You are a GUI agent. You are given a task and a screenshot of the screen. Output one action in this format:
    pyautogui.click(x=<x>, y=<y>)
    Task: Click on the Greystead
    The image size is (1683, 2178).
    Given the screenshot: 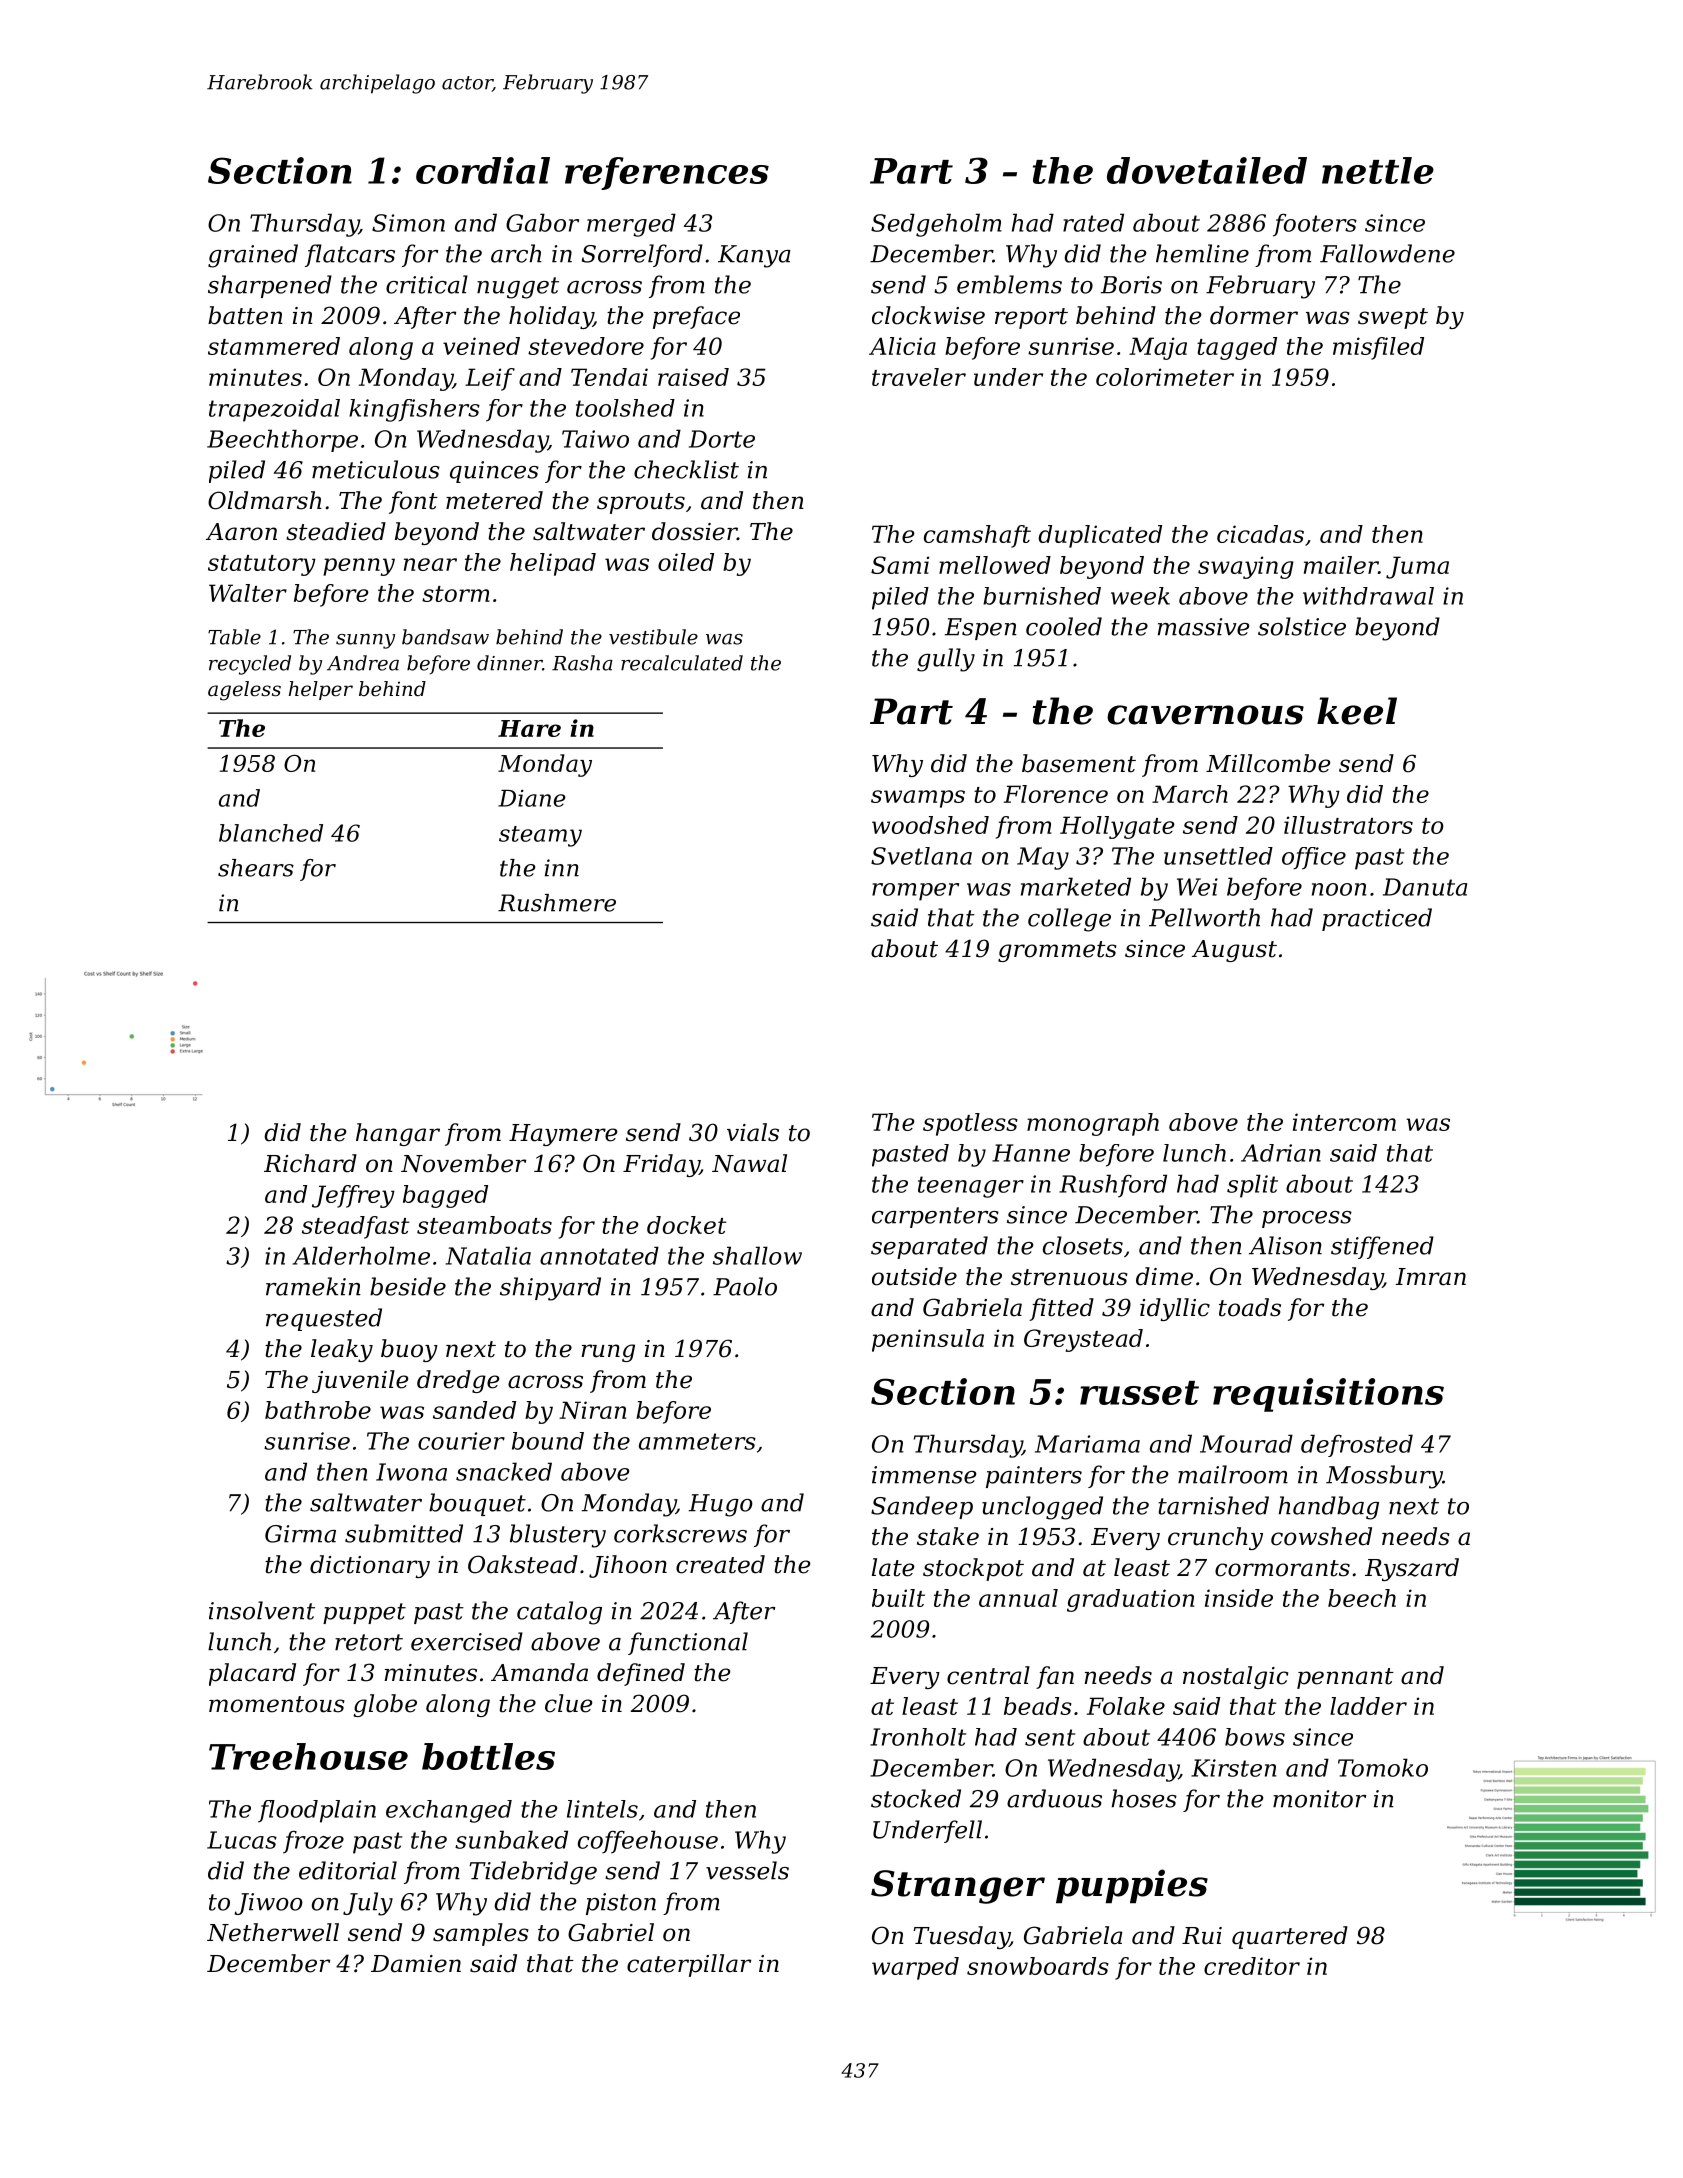 What is the action you would take?
    pyautogui.click(x=1083, y=1340)
